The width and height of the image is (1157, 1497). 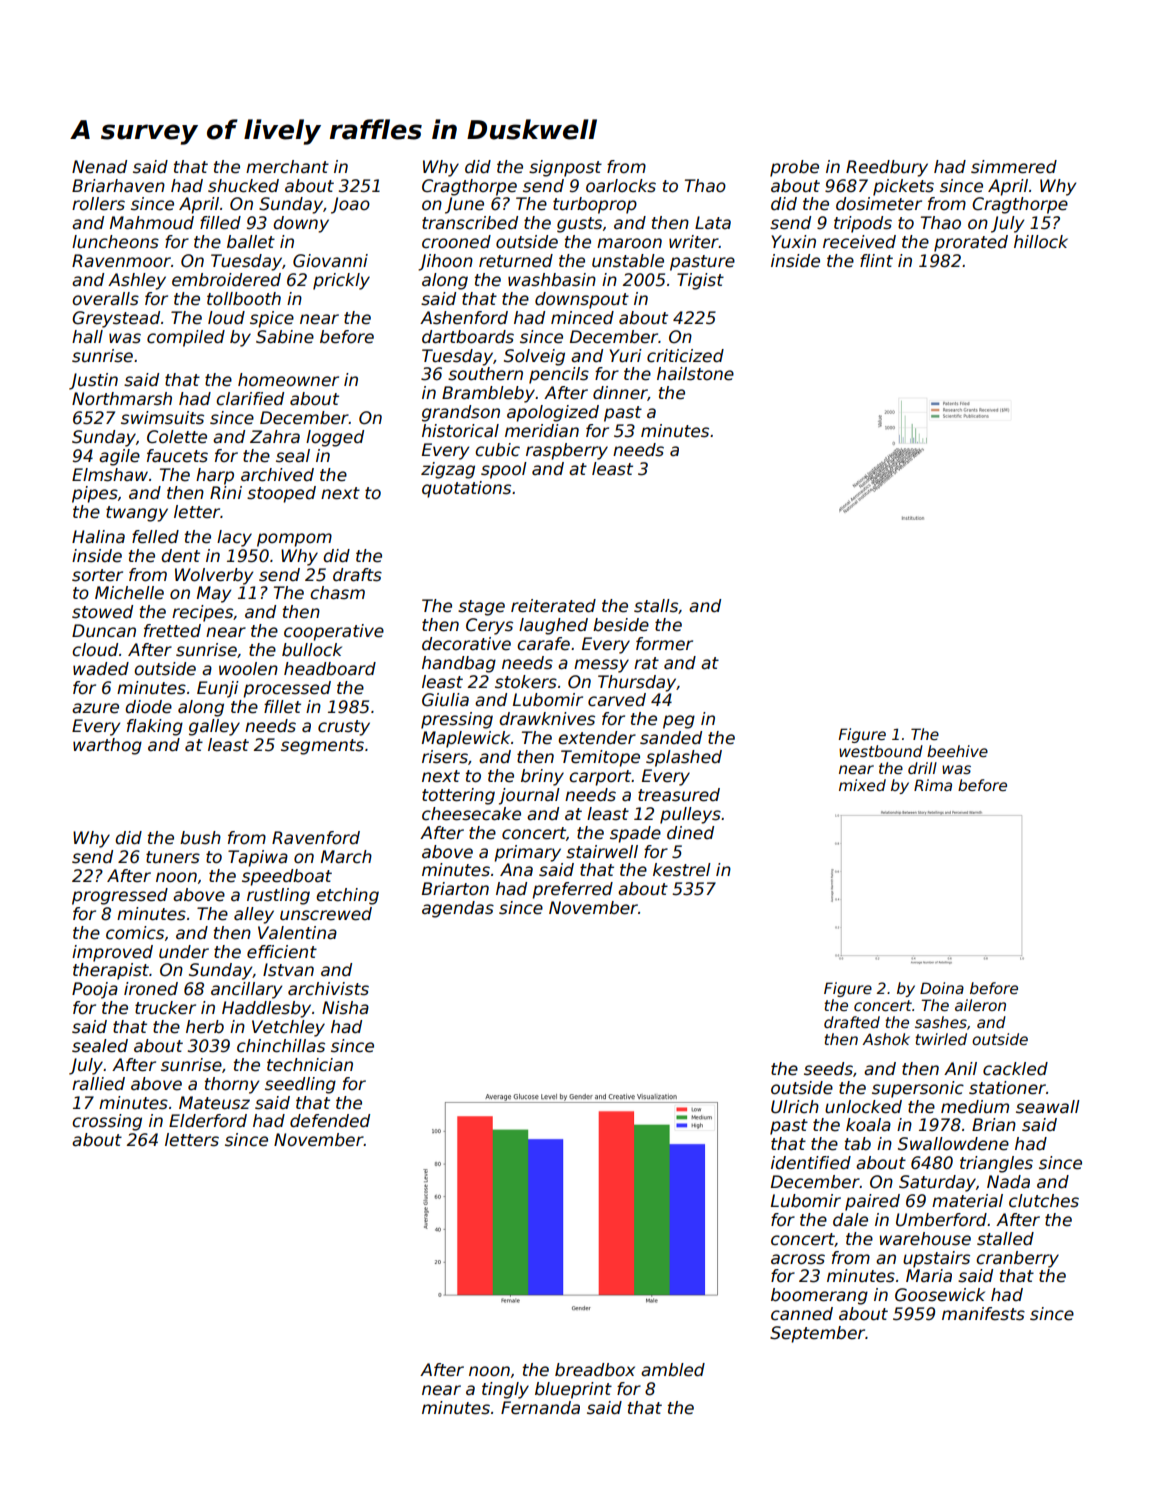 What do you see at coordinates (312, 650) in the image?
I see `bullock` at bounding box center [312, 650].
